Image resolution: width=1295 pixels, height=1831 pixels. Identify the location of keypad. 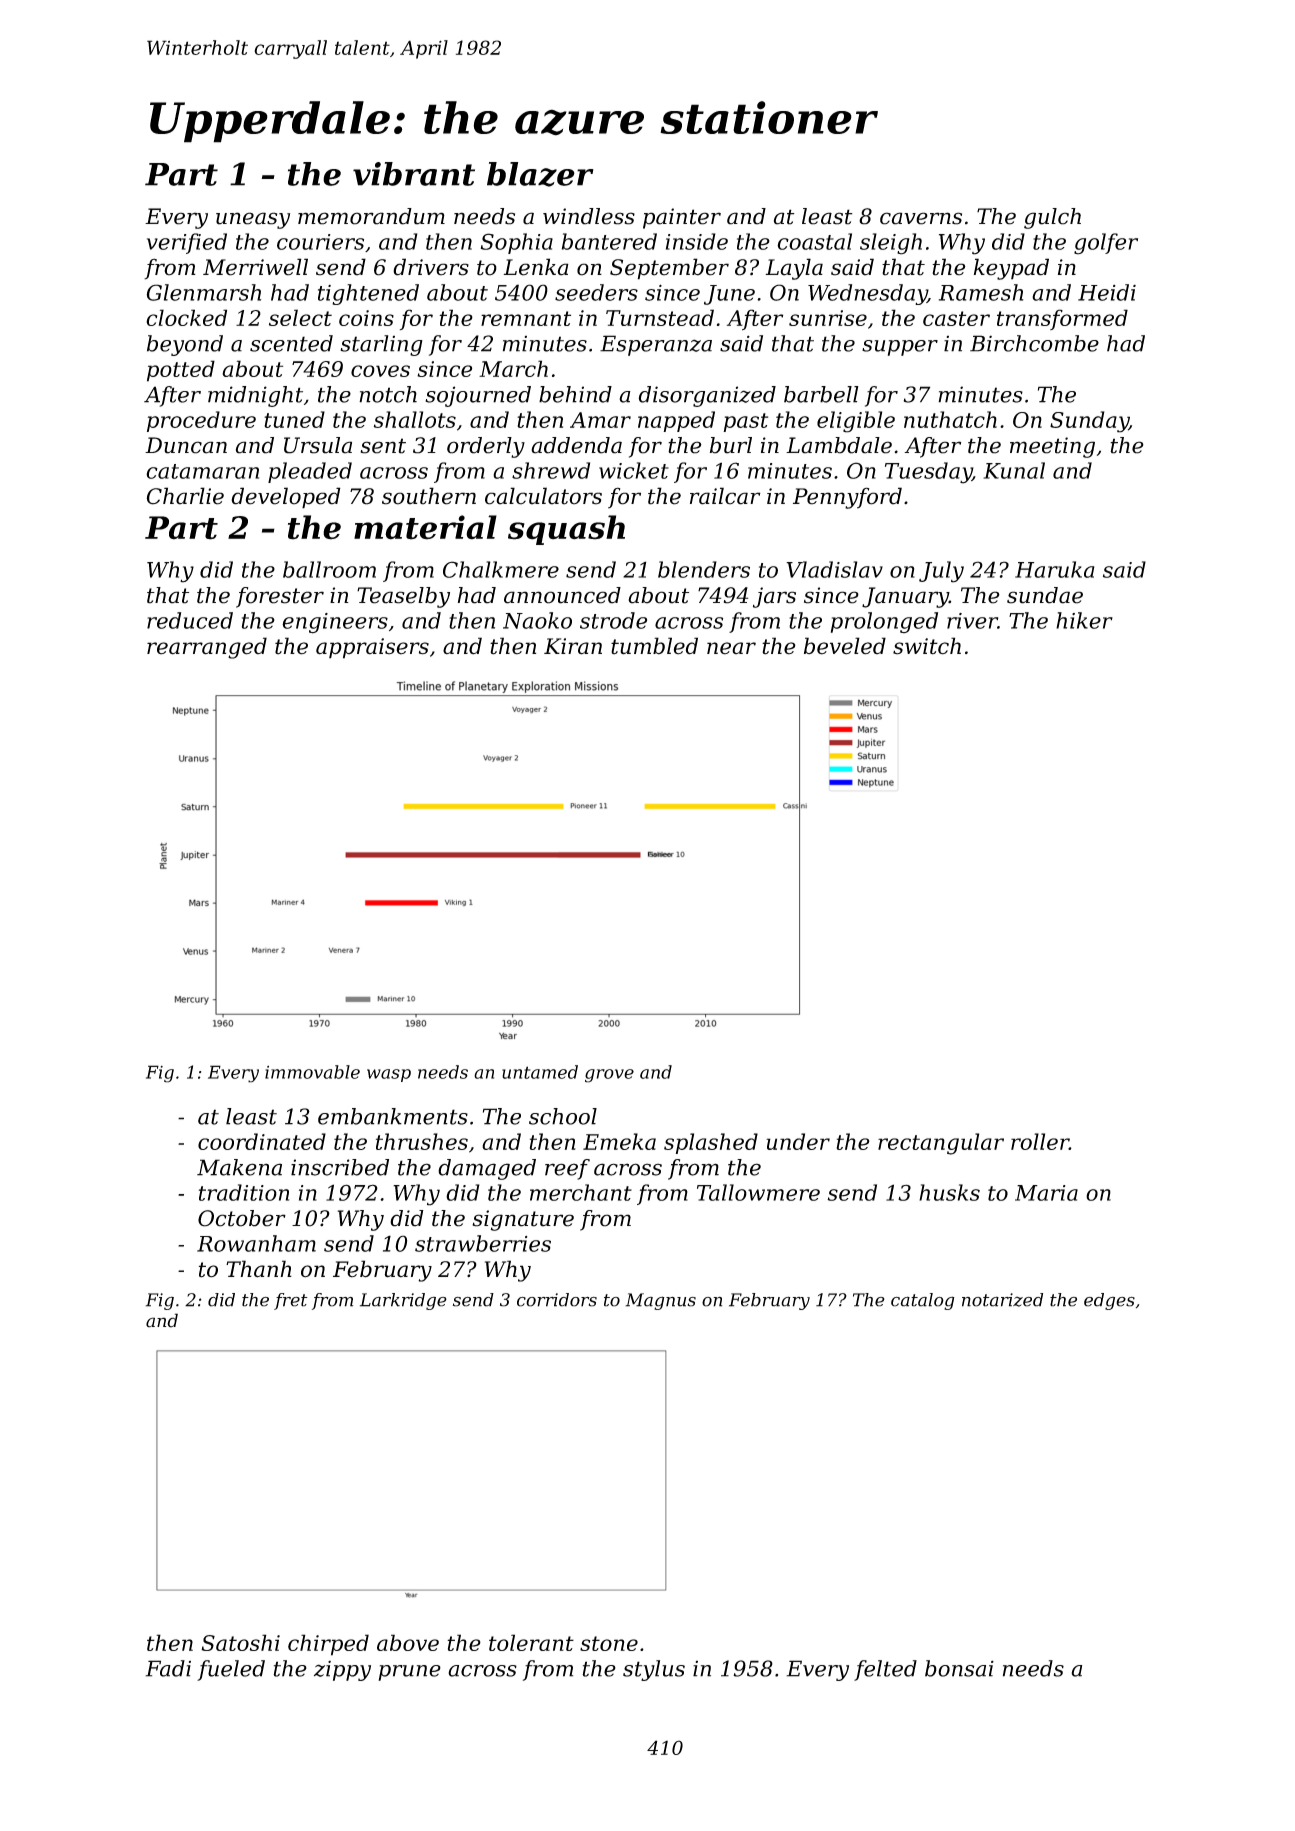
(1011, 269).
